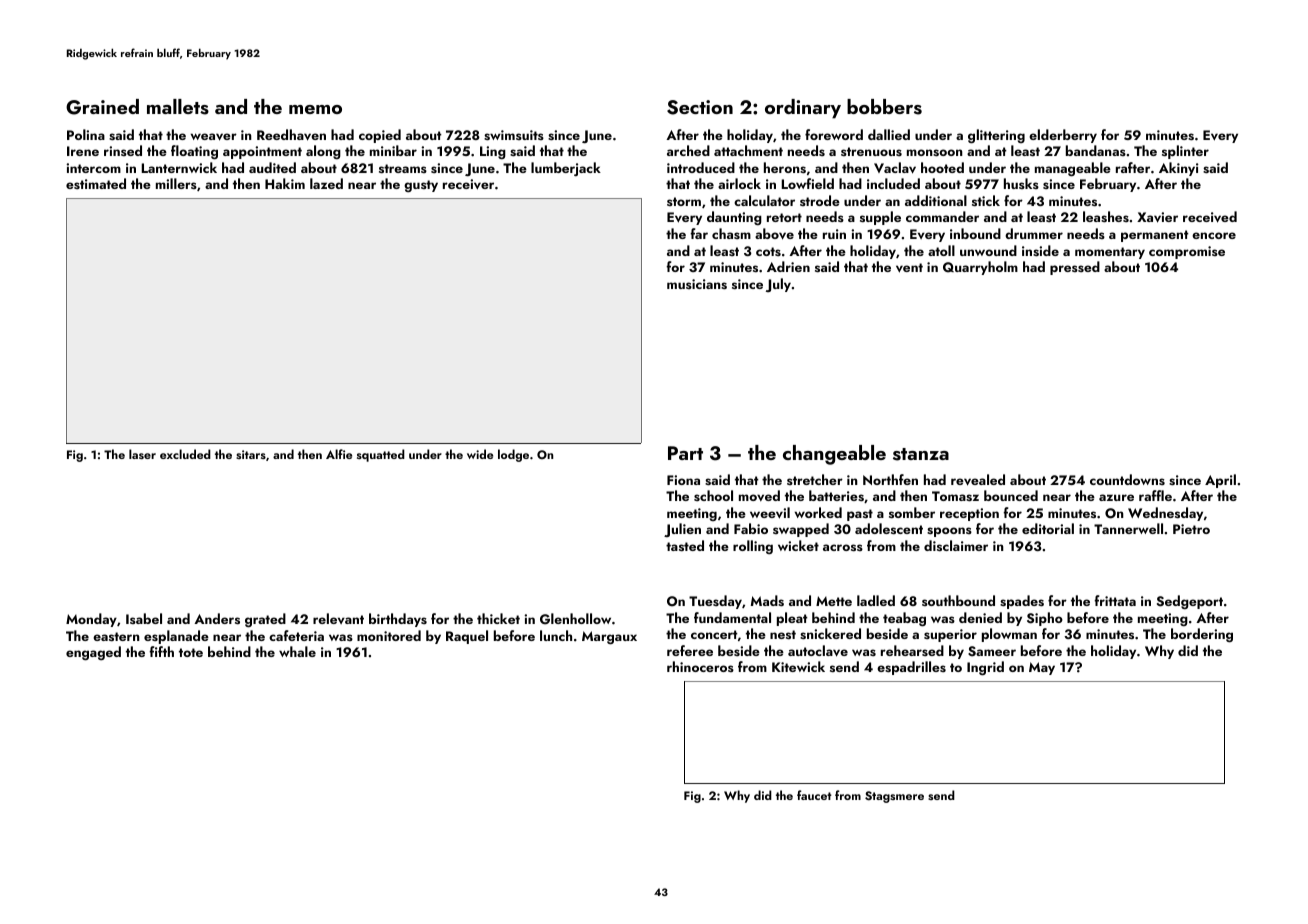 This screenshot has width=1308, height=924. Describe the element at coordinates (251, 454) in the screenshot. I see `sitars` at that location.
